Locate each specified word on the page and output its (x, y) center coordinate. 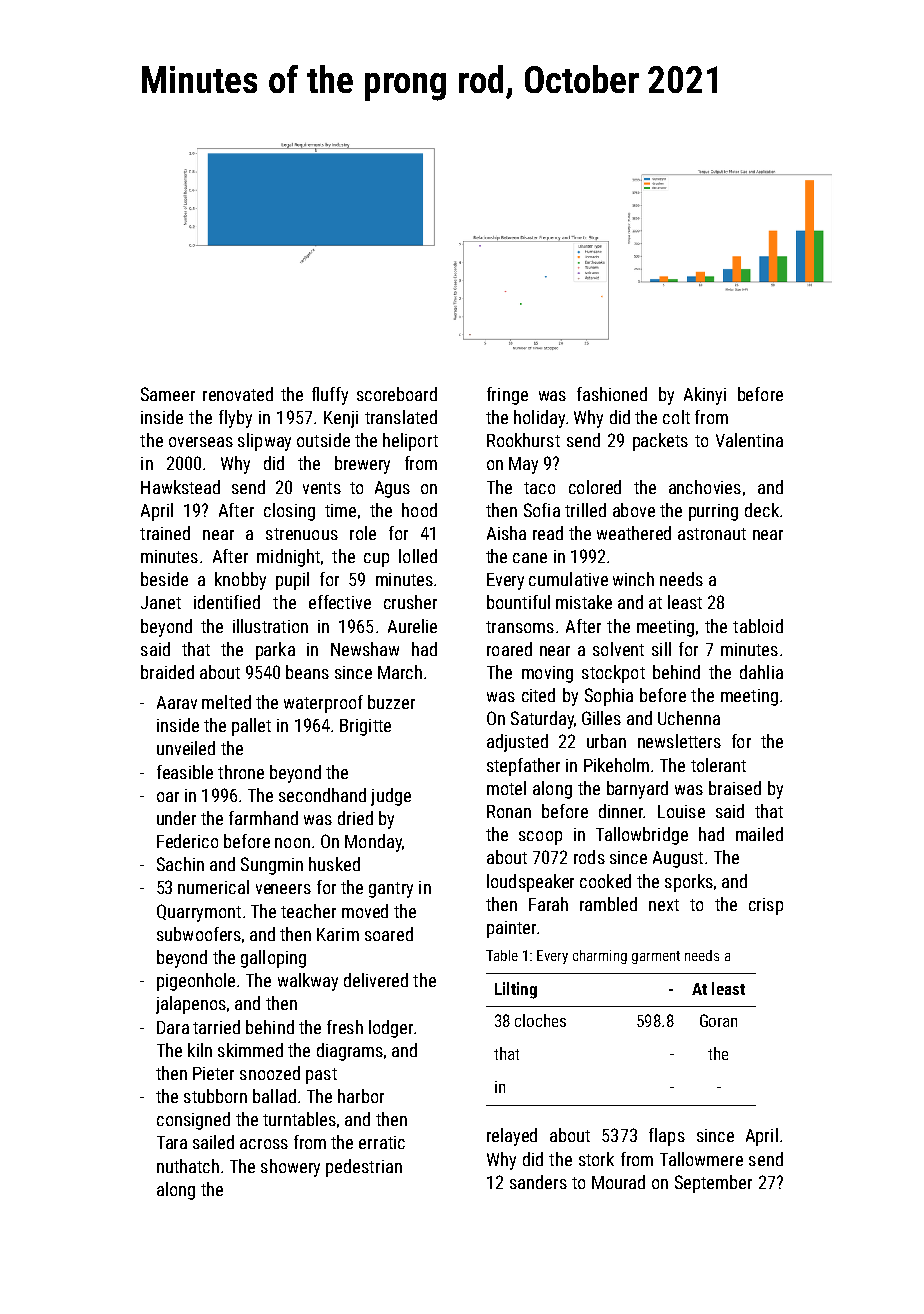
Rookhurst (523, 440)
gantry (391, 890)
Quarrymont (199, 913)
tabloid (758, 626)
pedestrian (364, 1168)
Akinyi (705, 396)
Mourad (618, 1182)
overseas (201, 442)
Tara (172, 1142)
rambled (608, 904)
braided (167, 672)
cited (538, 695)
